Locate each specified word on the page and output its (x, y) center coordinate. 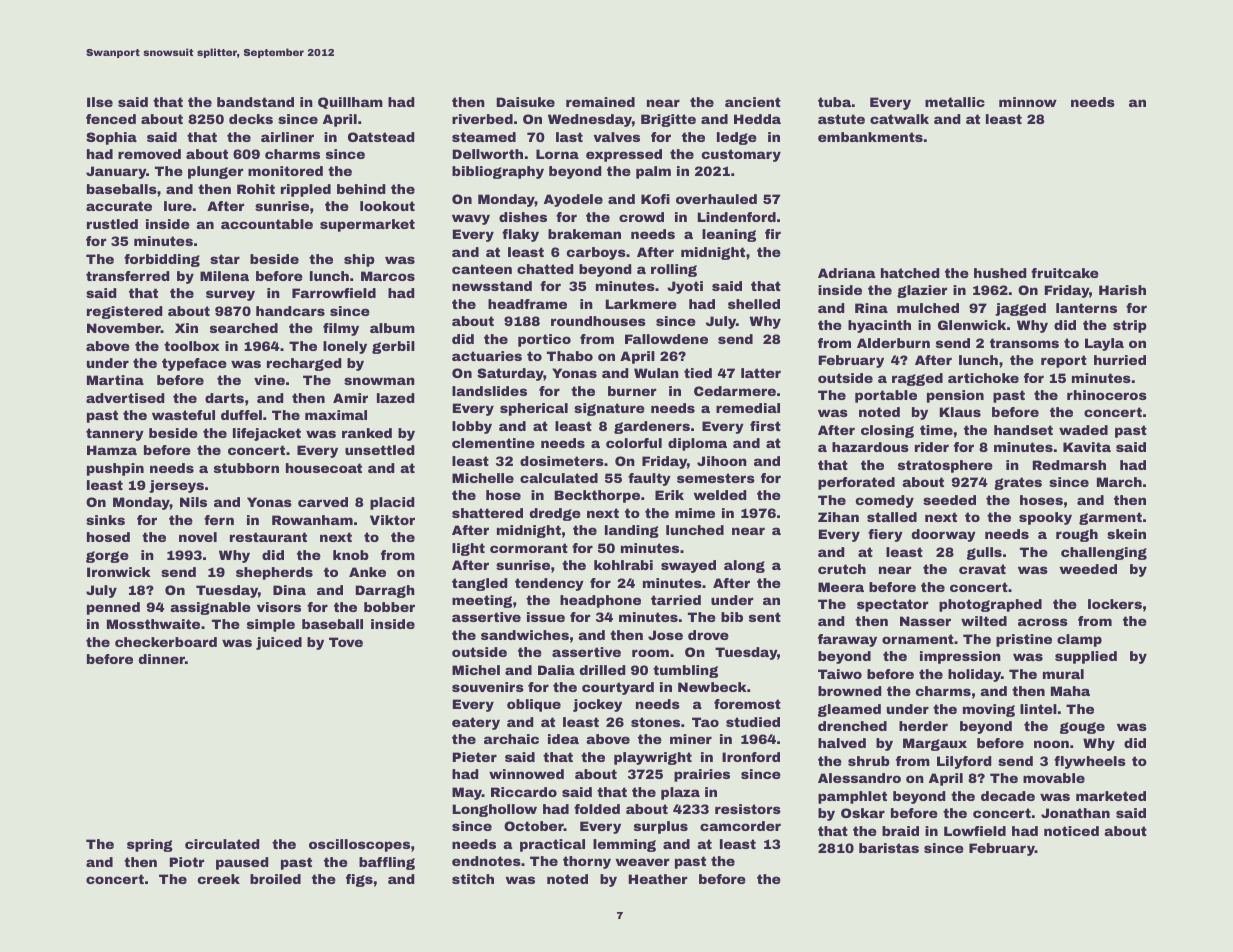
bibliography (498, 172)
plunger (215, 172)
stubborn (246, 468)
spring (150, 845)
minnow (1028, 102)
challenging (1104, 553)
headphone (600, 601)
